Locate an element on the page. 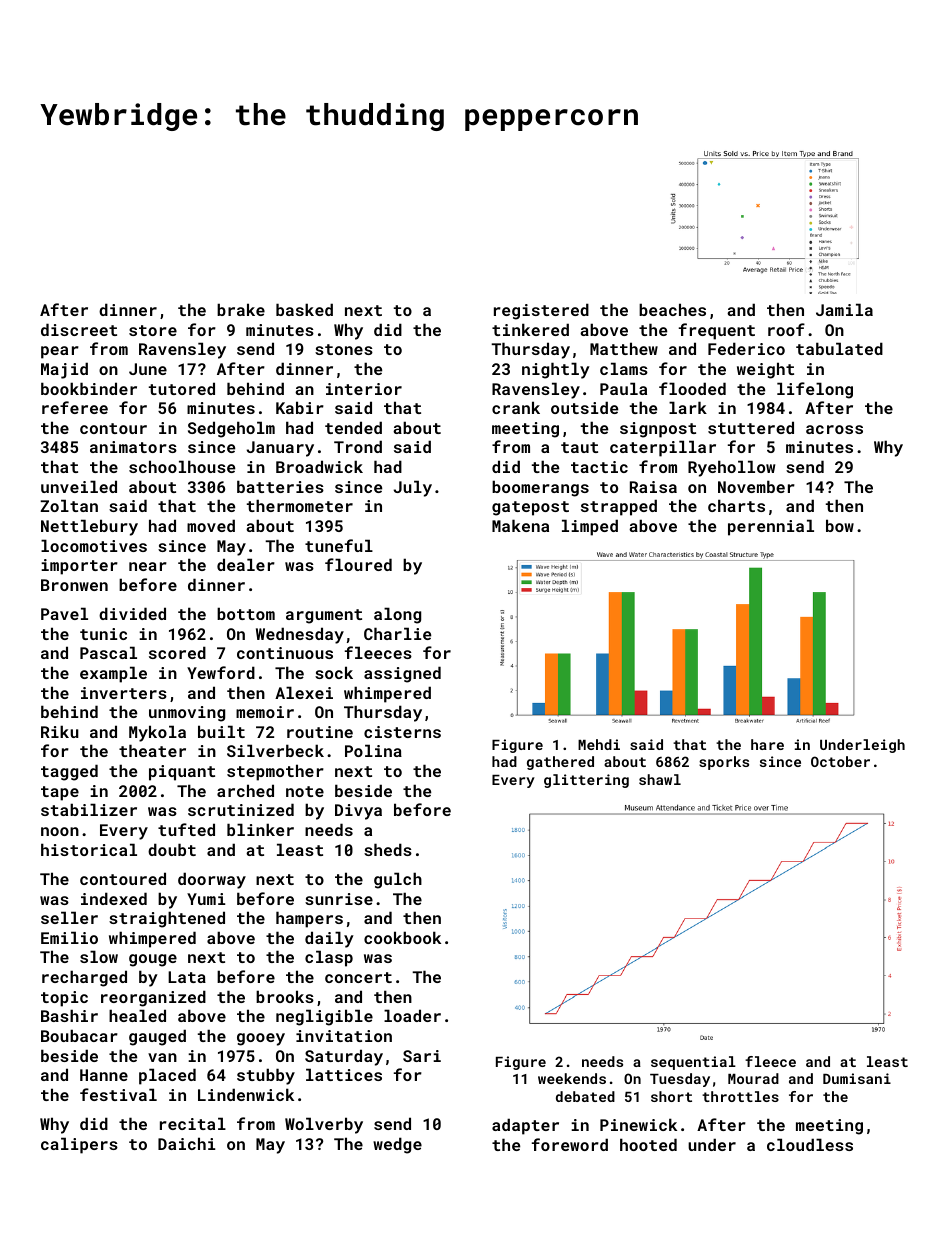 This page has height=1233, width=952. referee is located at coordinates (75, 407).
